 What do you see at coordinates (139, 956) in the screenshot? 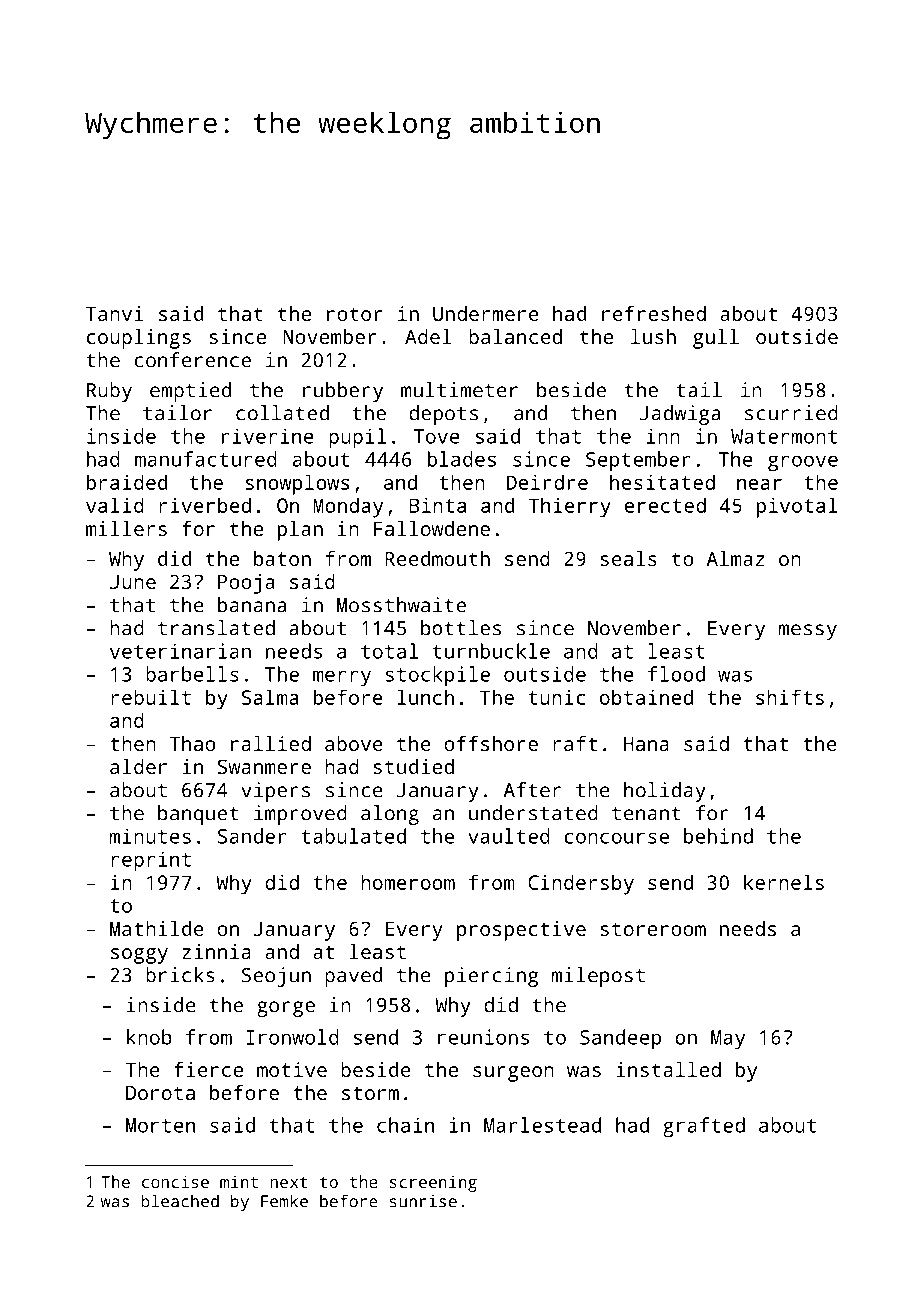
I see `soggy` at bounding box center [139, 956].
